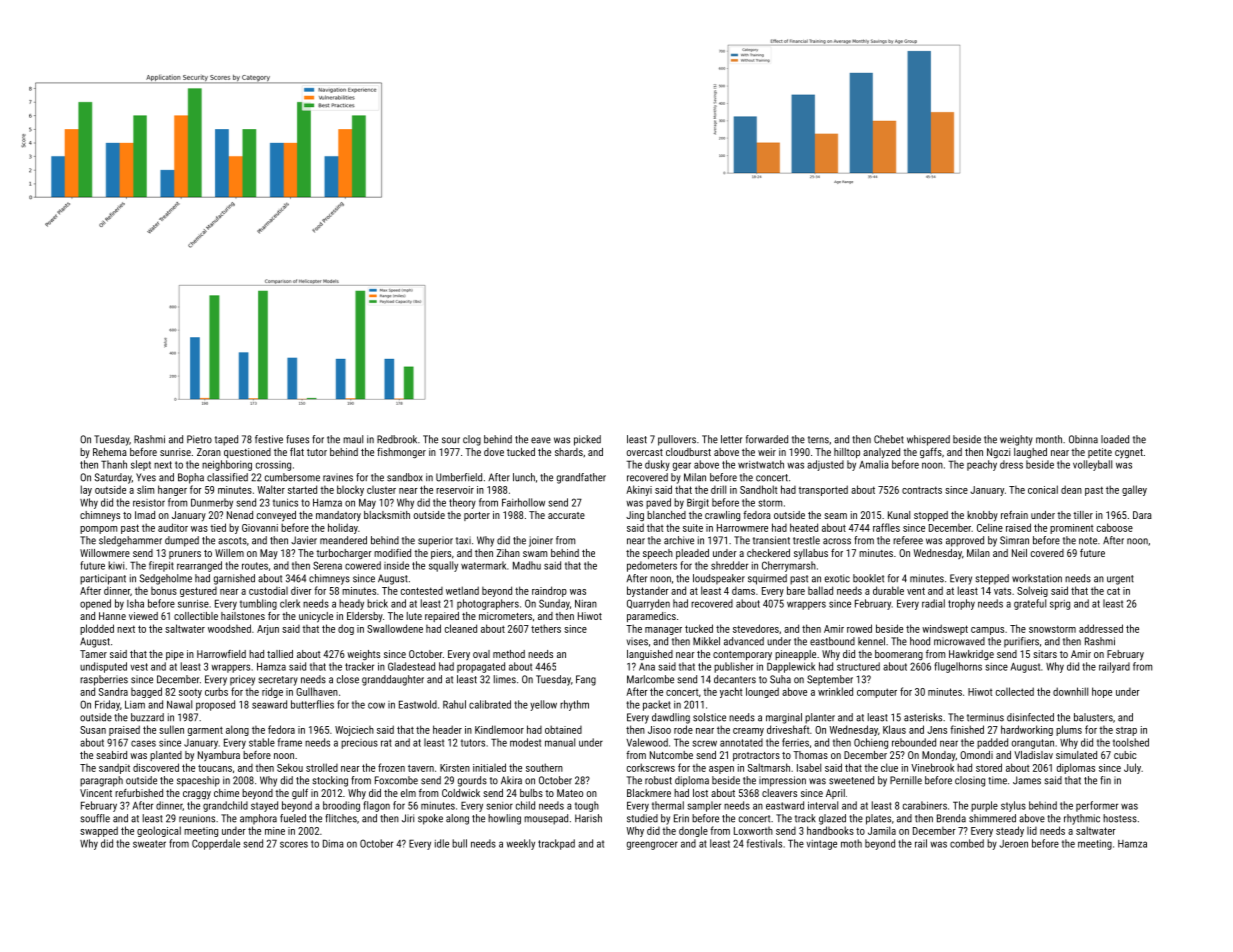 This page has width=1233, height=952. I want to click on flat, so click(297, 451).
